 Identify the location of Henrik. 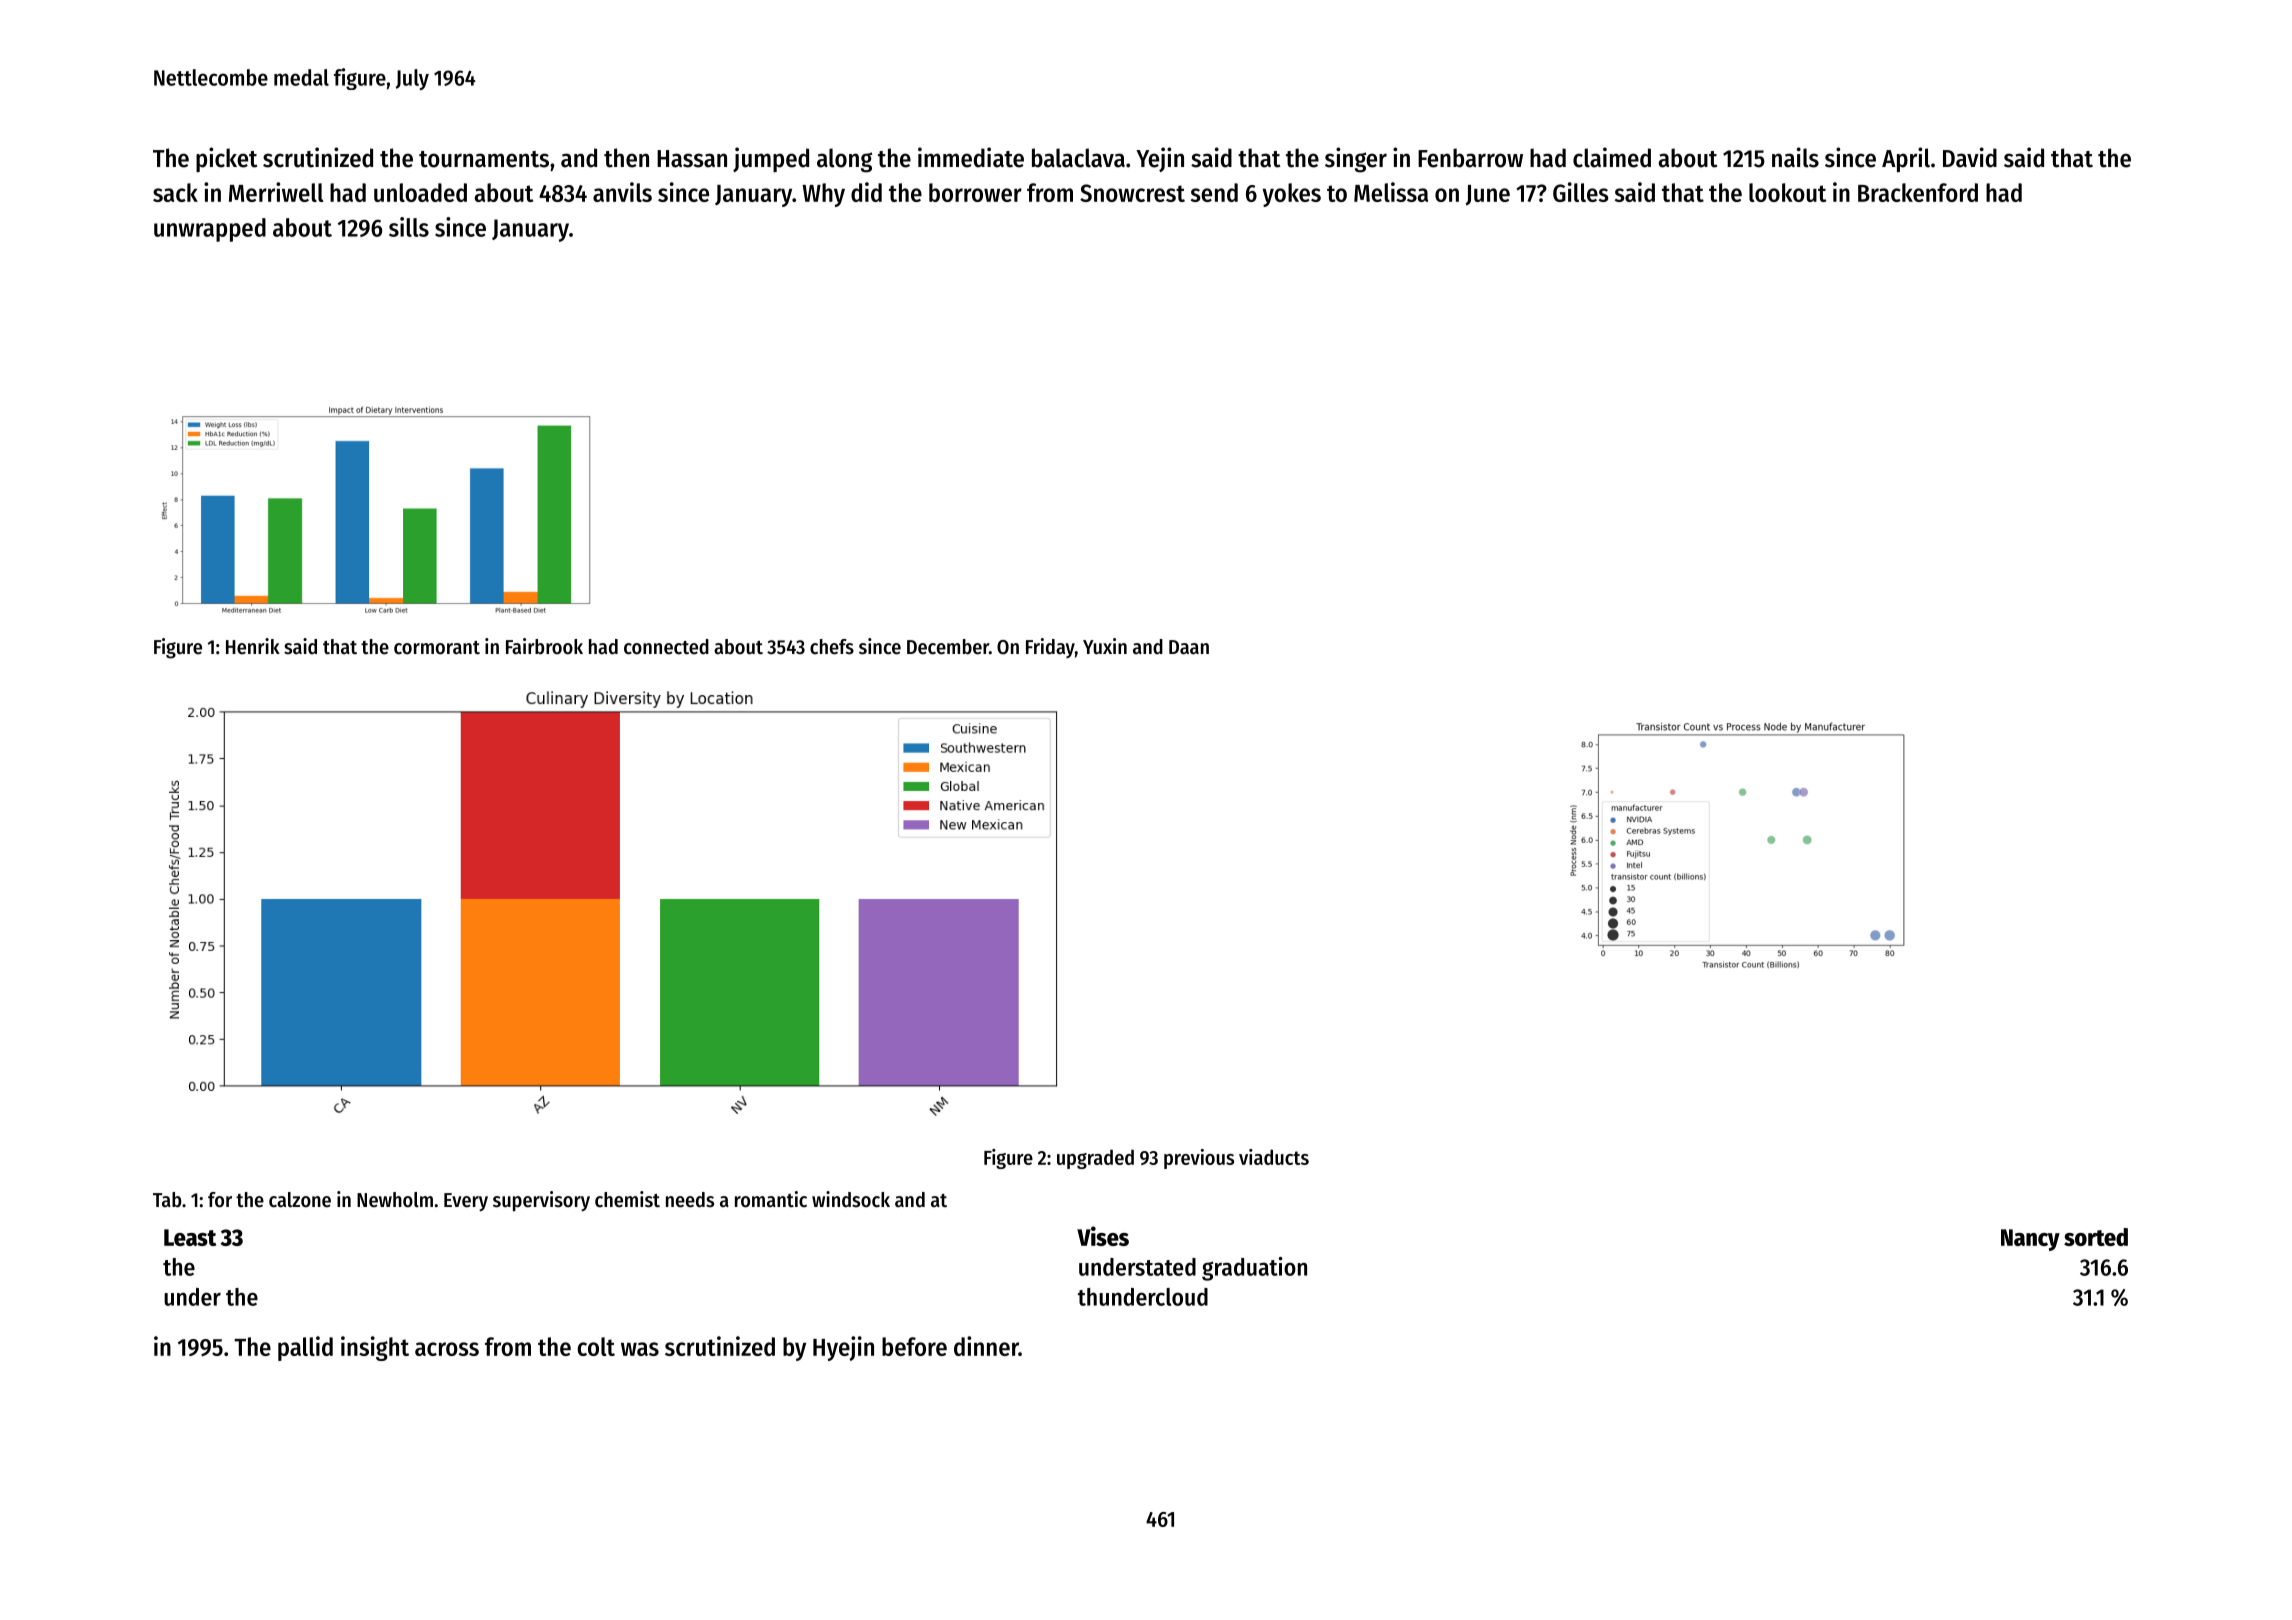
(253, 646).
